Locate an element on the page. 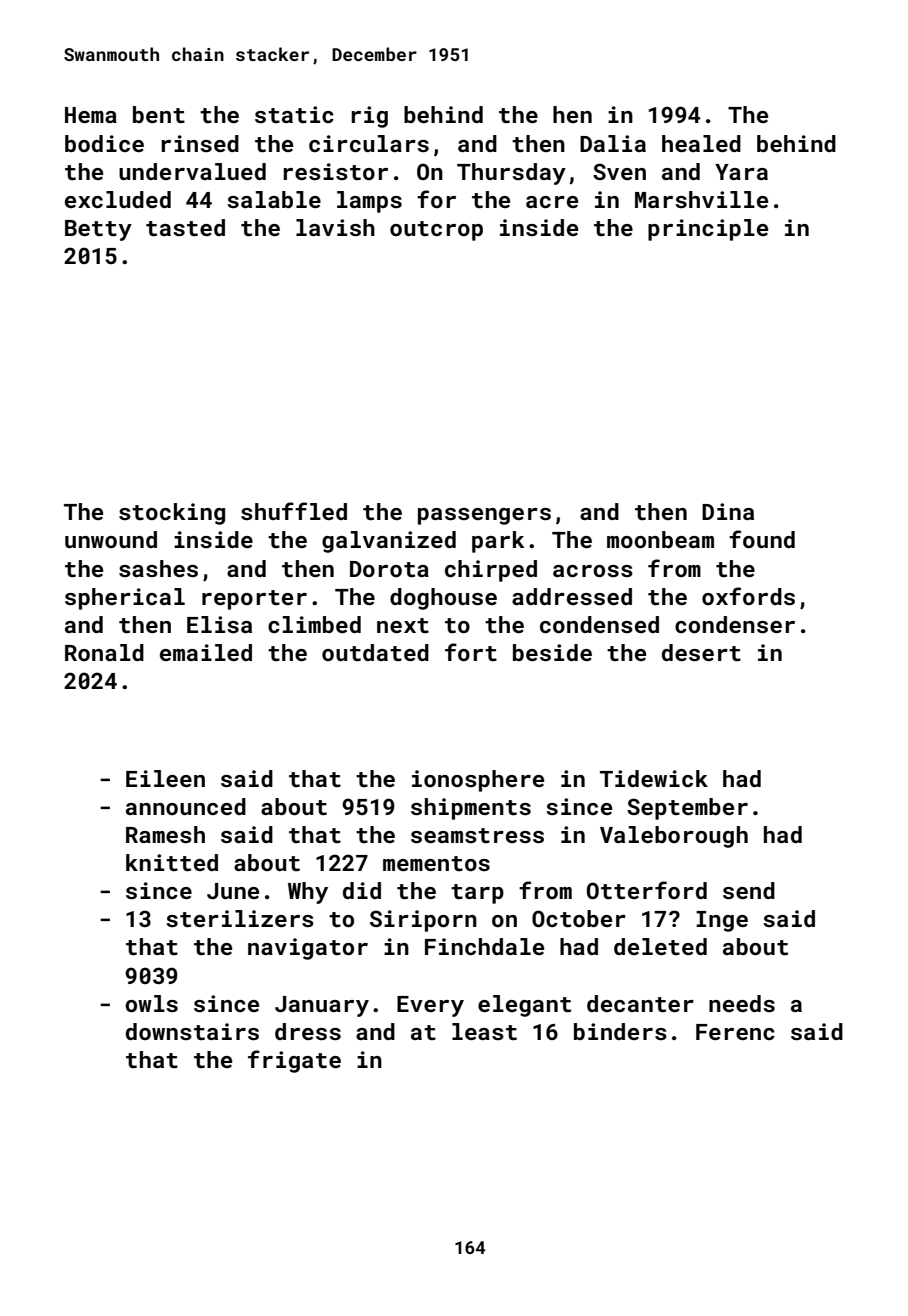 This document has width=908, height=1316. lavish is located at coordinates (335, 227).
